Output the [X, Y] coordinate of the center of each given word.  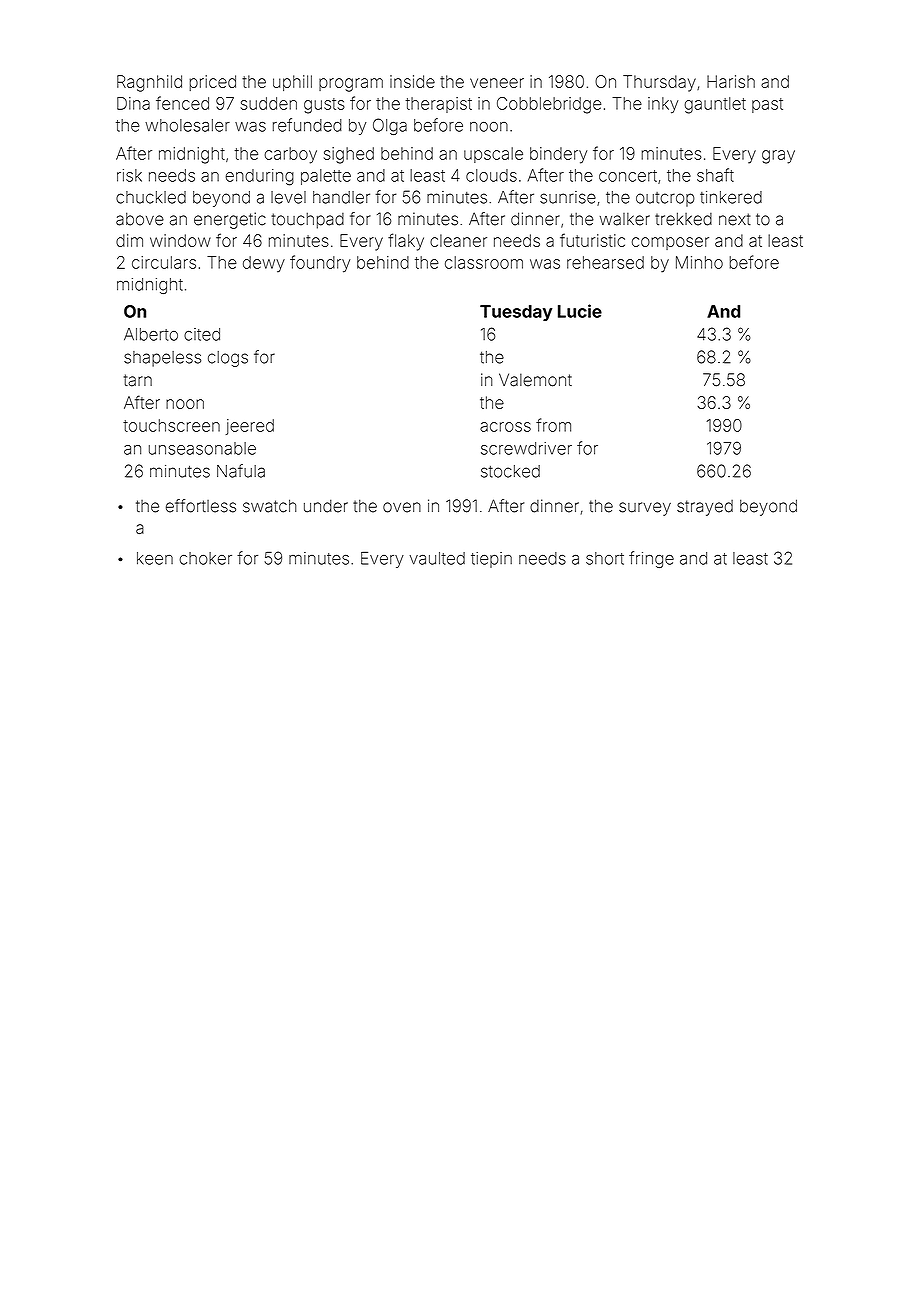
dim [129, 240]
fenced [182, 103]
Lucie [580, 311]
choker [205, 558]
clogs [228, 359]
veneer [497, 83]
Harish [731, 81]
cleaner [458, 240]
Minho [699, 262]
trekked [683, 219]
